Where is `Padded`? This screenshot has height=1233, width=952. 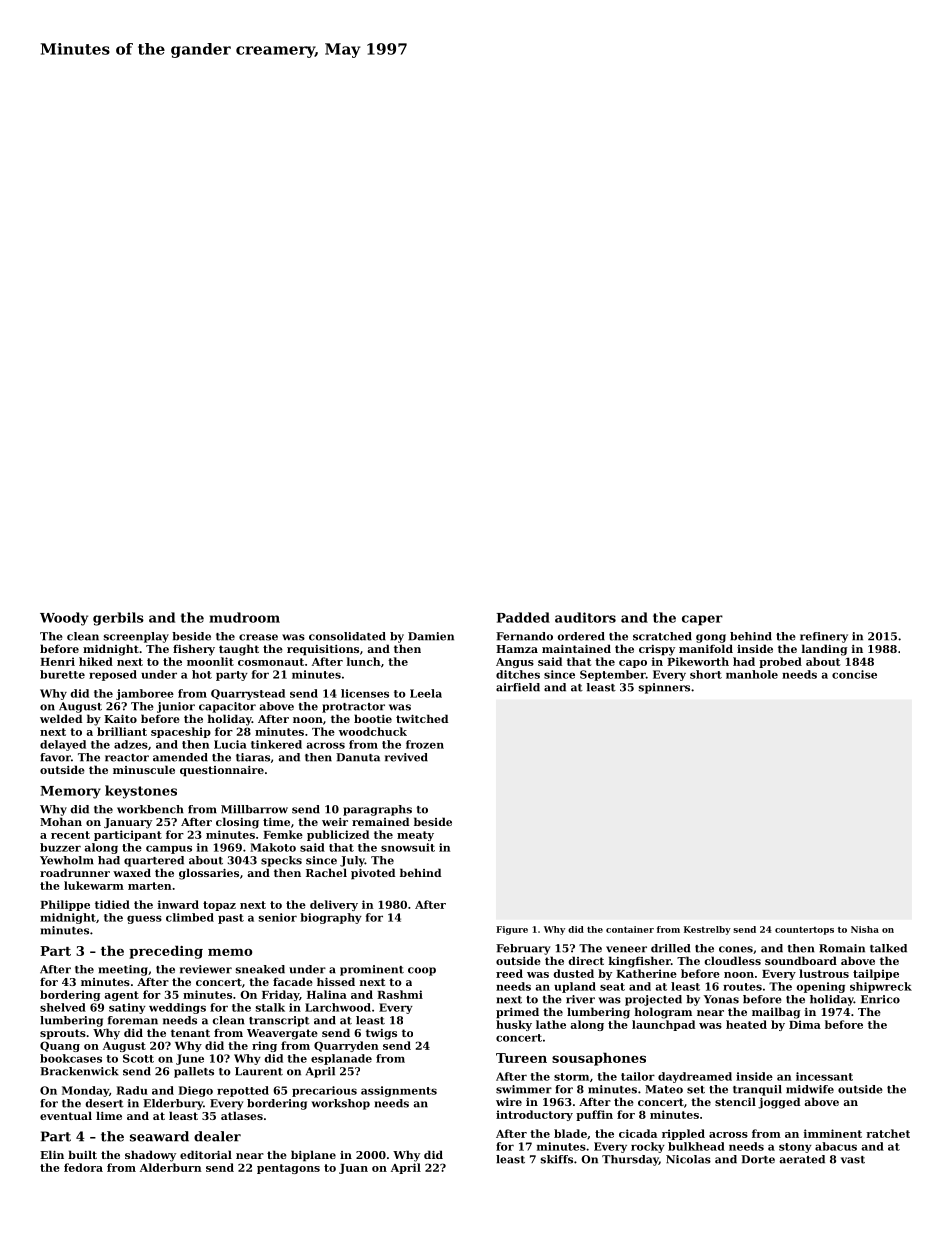 Padded is located at coordinates (523, 617).
